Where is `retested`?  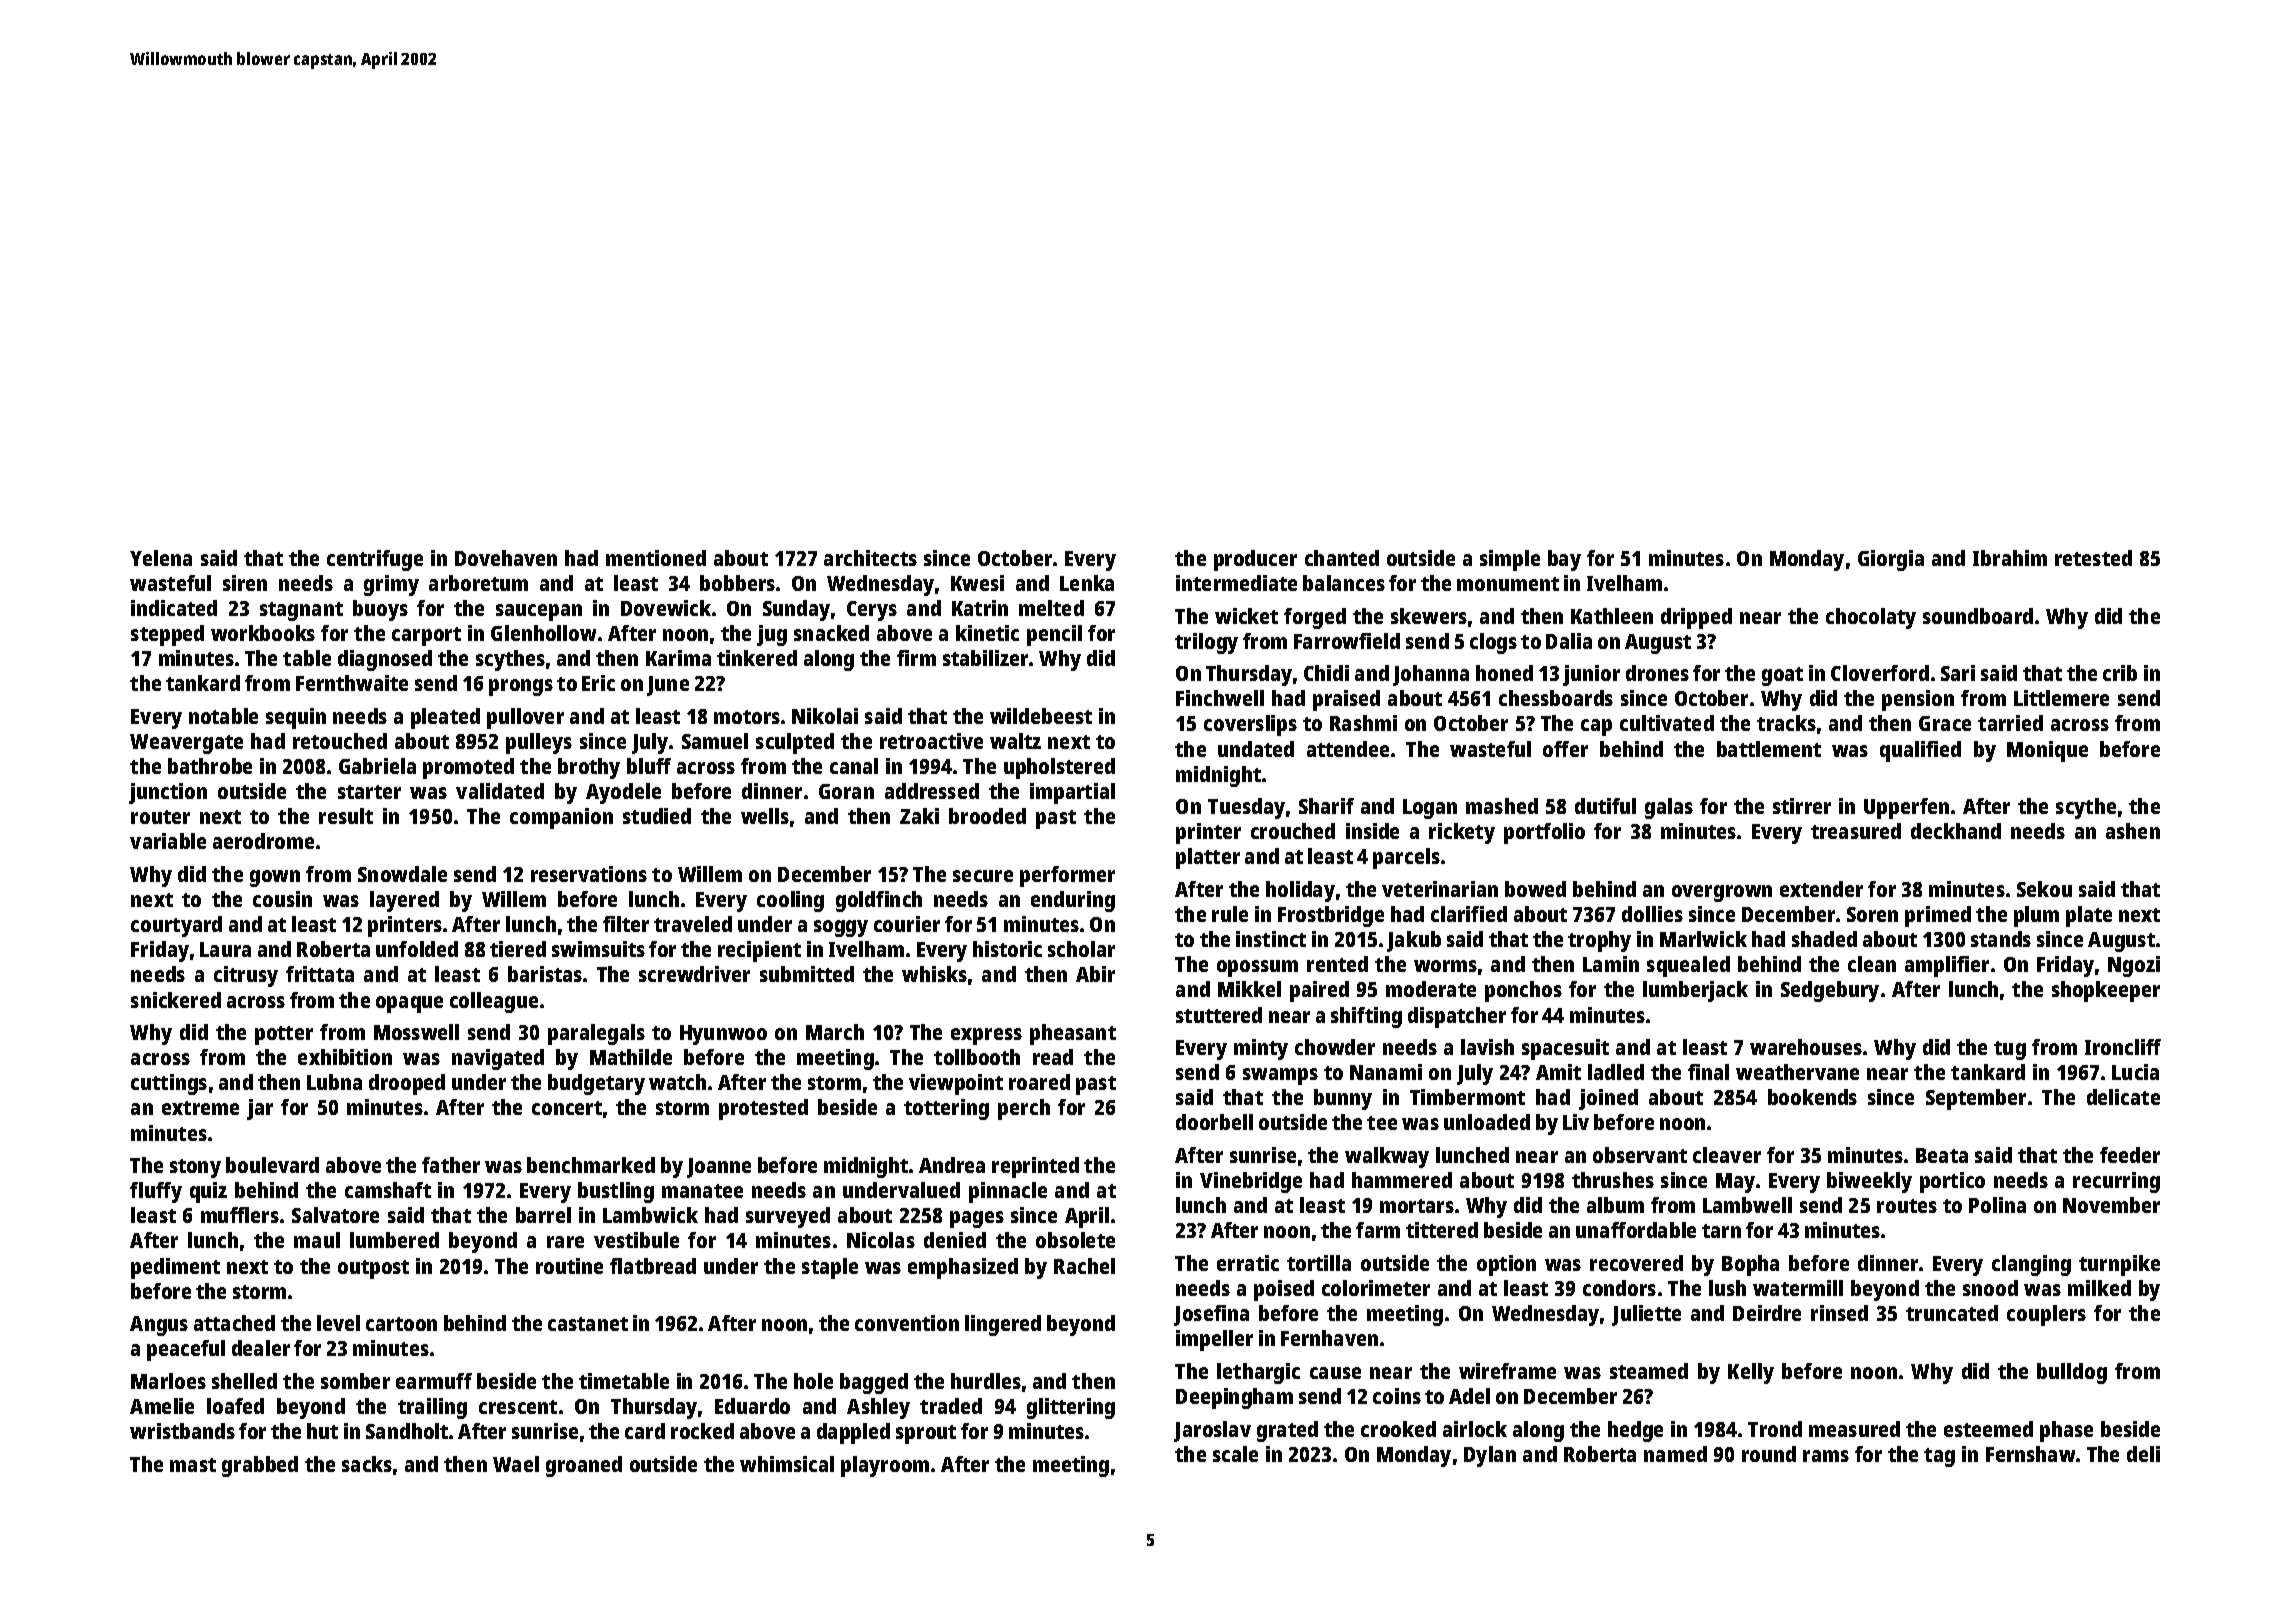
retested is located at coordinates (2093, 558).
